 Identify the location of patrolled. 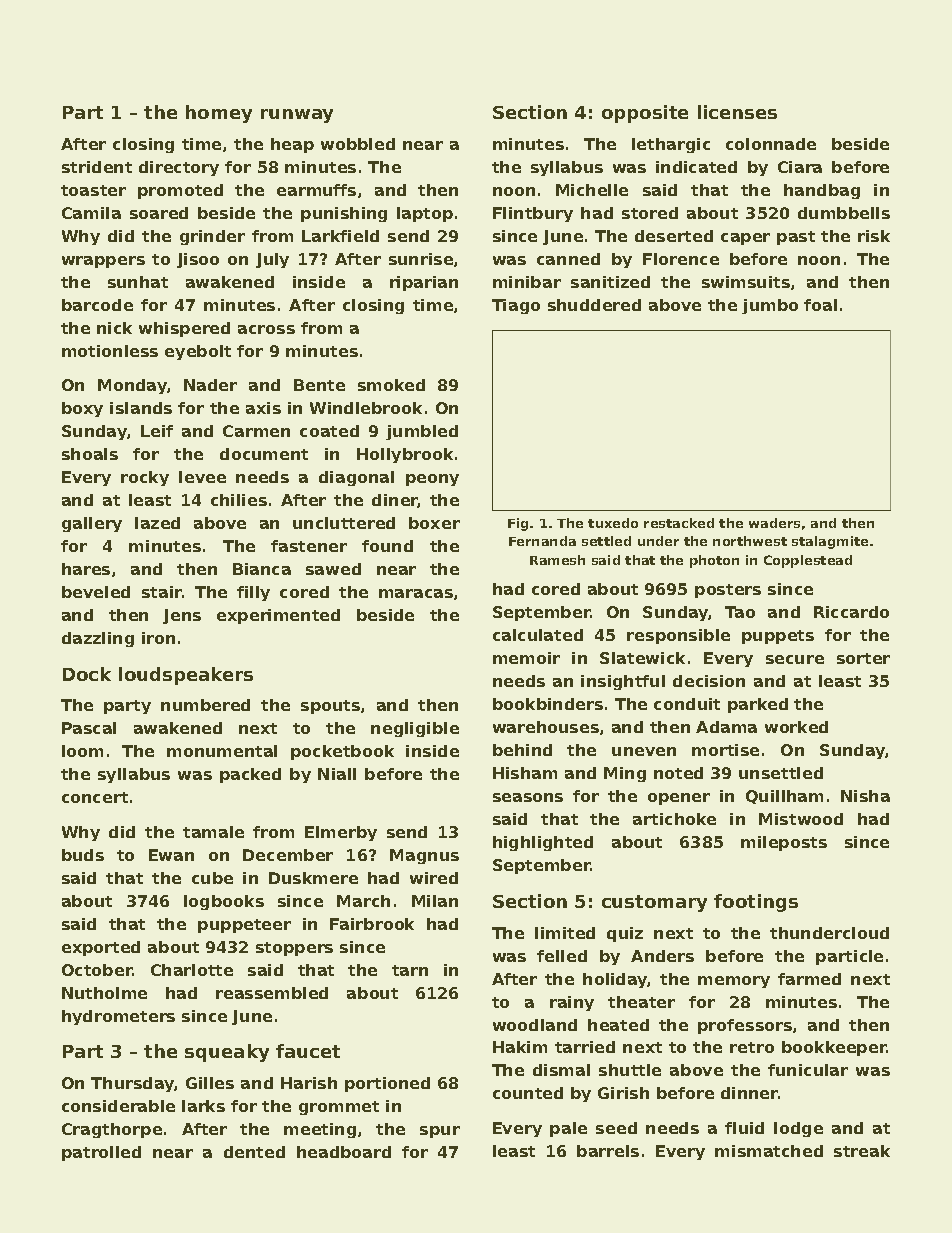
(101, 1153).
